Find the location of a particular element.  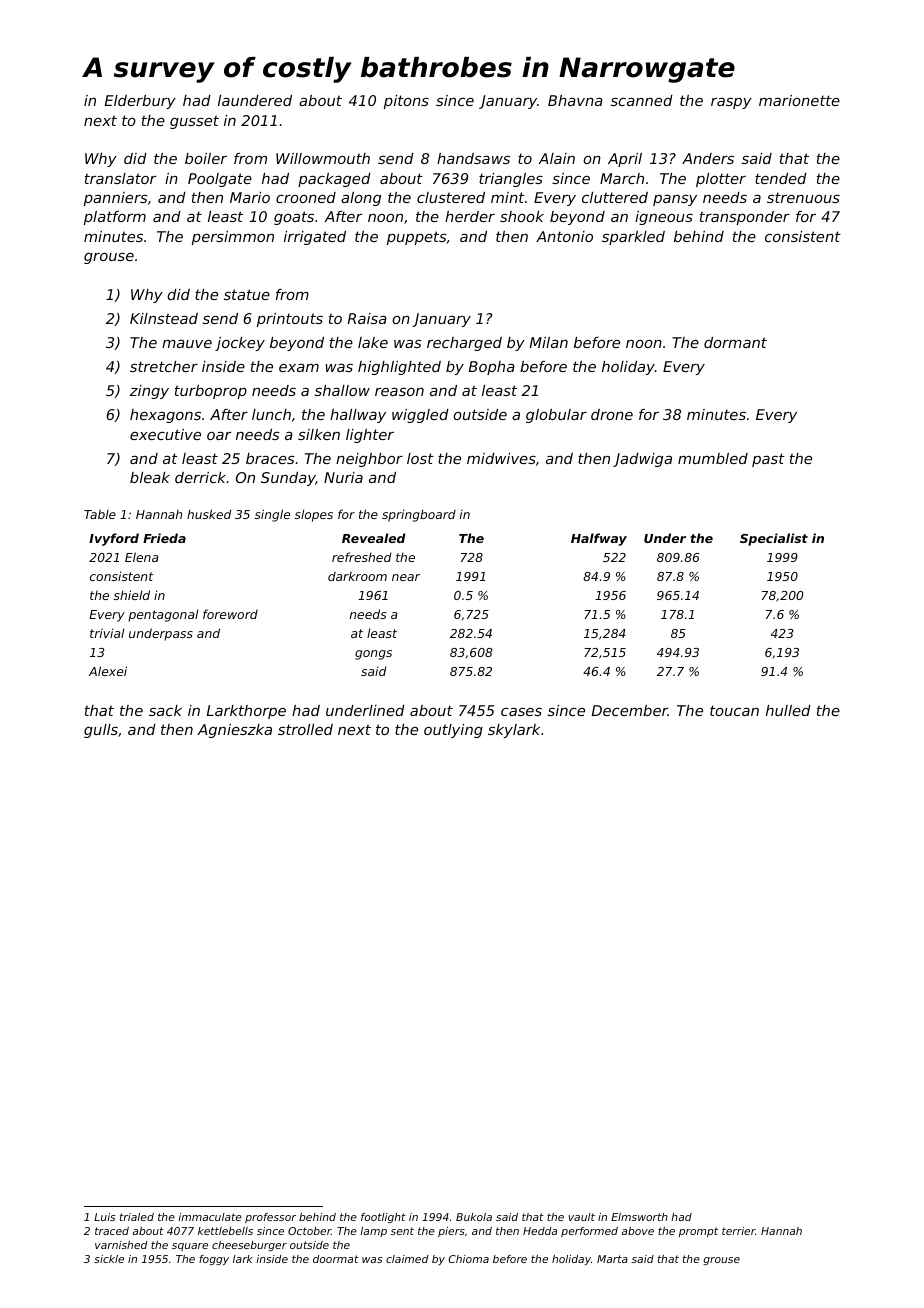

Jadwiga is located at coordinates (642, 460).
